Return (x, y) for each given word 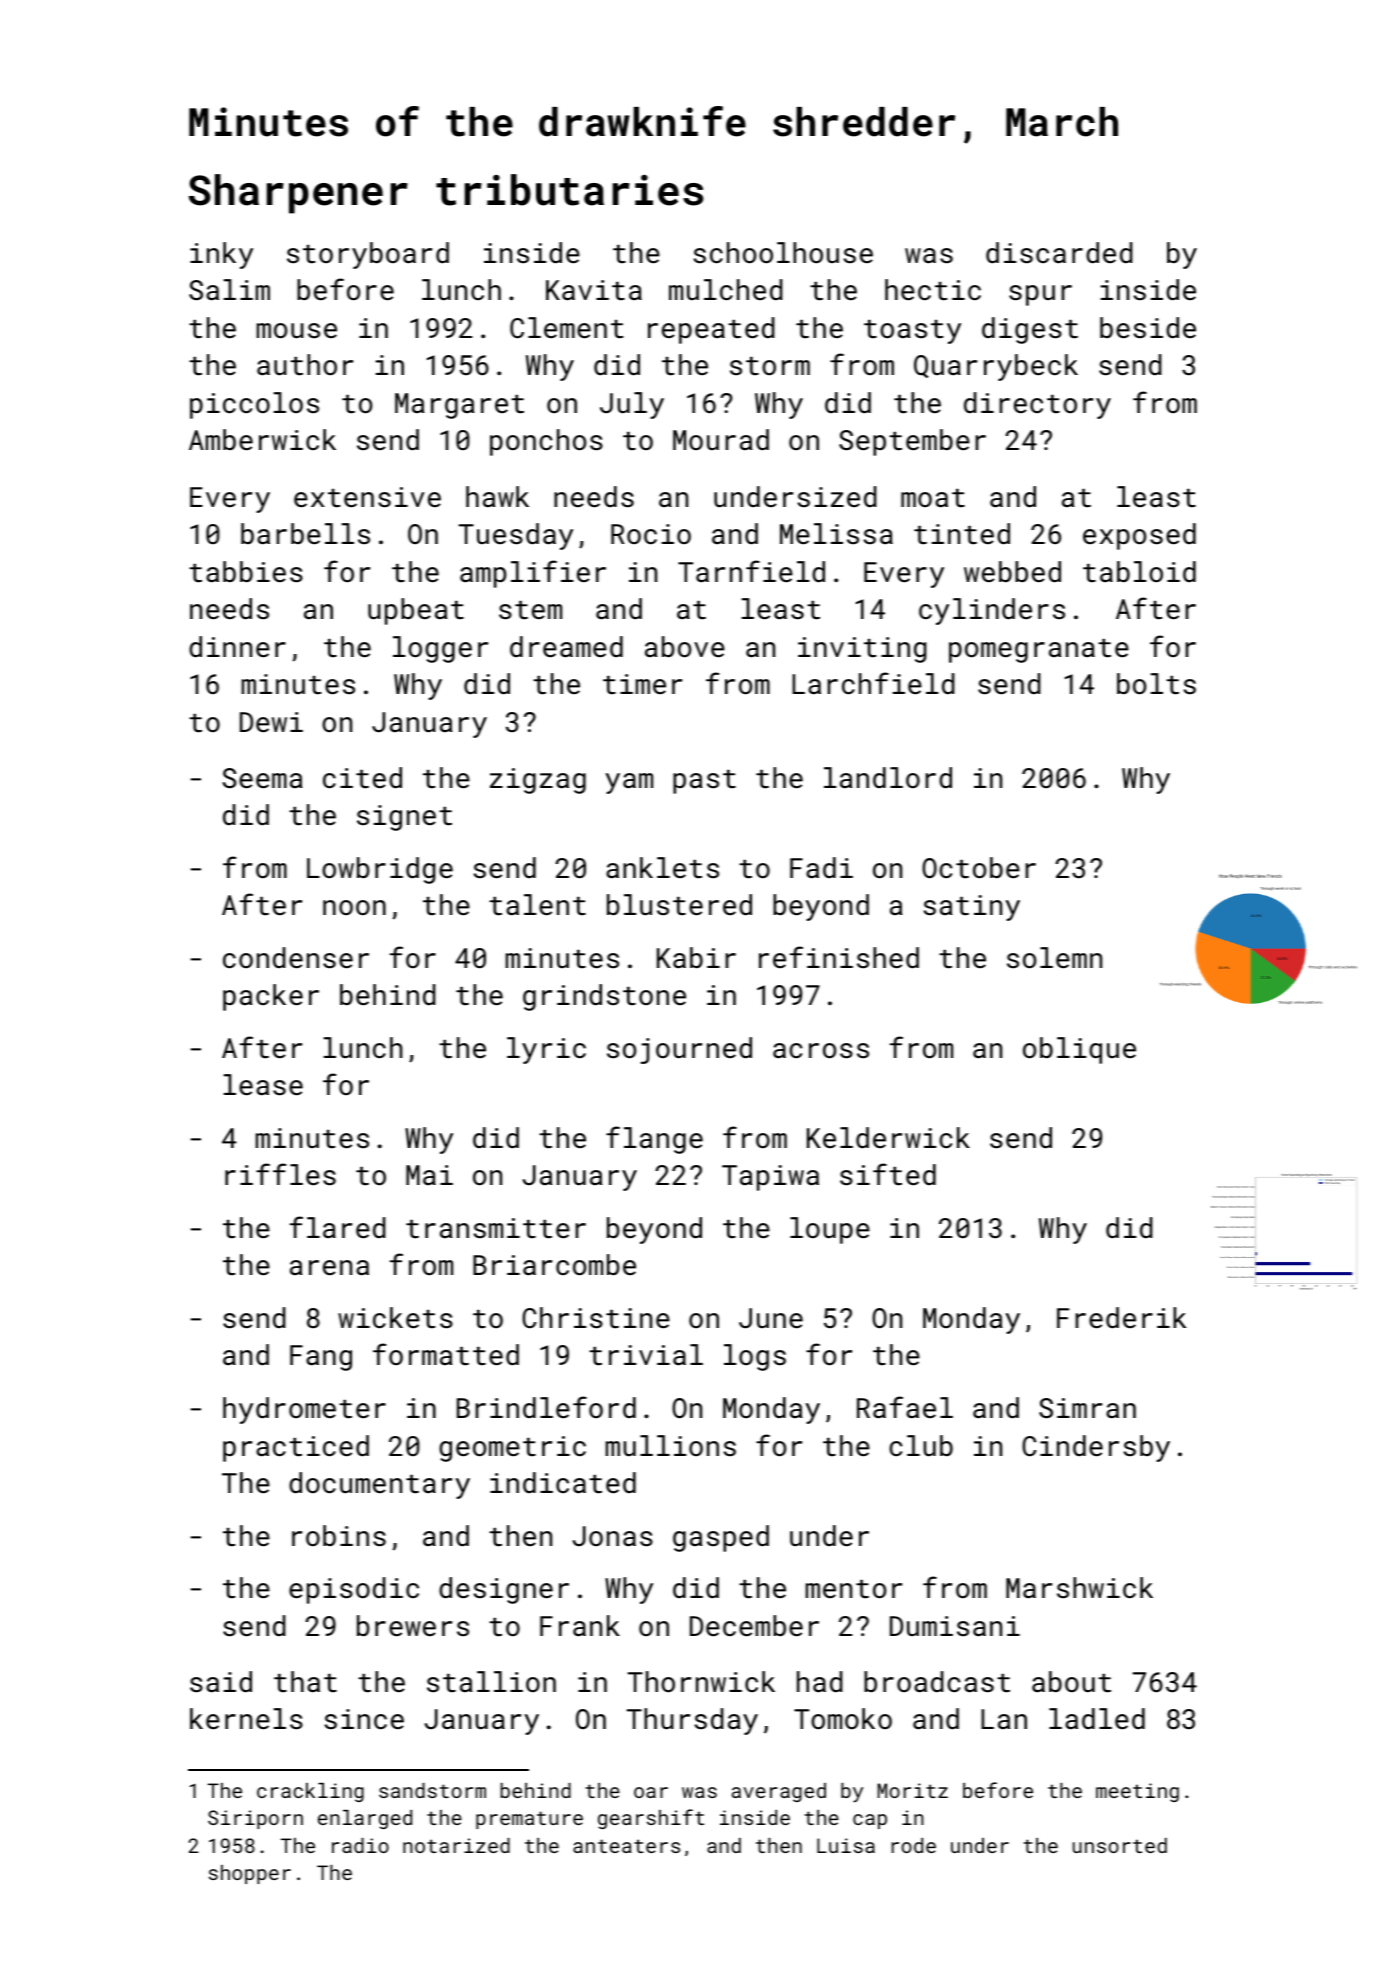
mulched (726, 290)
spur (1040, 295)
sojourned (679, 1050)
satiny (972, 908)
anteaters (626, 1846)
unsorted (1120, 1845)
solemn (1054, 958)
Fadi (821, 868)
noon (354, 907)
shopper (250, 1874)
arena (329, 1268)
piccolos (254, 405)
